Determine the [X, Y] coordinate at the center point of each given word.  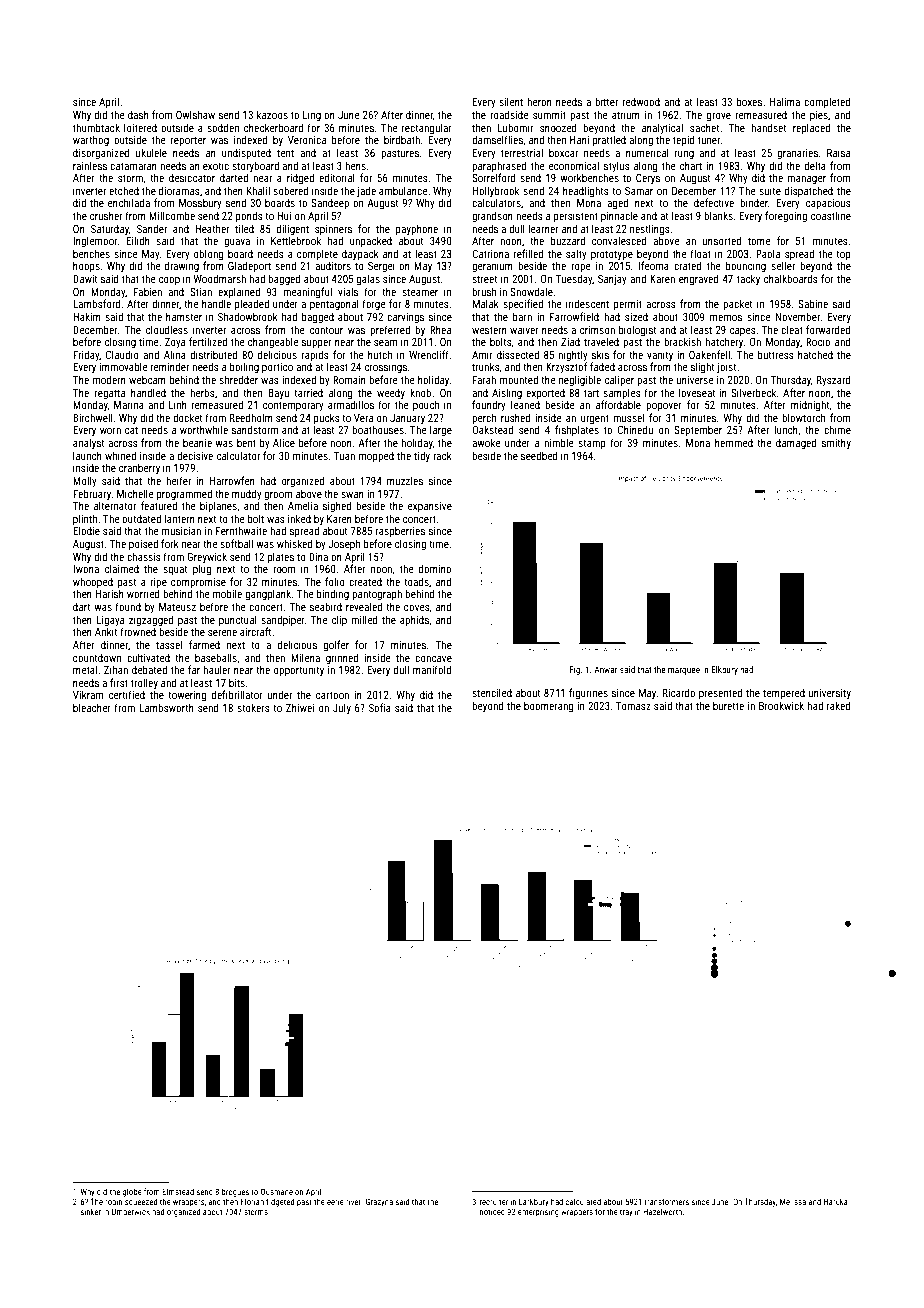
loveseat [697, 392]
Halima [785, 101]
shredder [238, 379]
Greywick [207, 557]
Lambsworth [166, 707]
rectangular [427, 128]
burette [728, 705]
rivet [353, 1202]
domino [435, 568]
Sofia [380, 707]
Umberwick [131, 1211]
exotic [216, 166]
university [830, 694]
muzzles [405, 480]
